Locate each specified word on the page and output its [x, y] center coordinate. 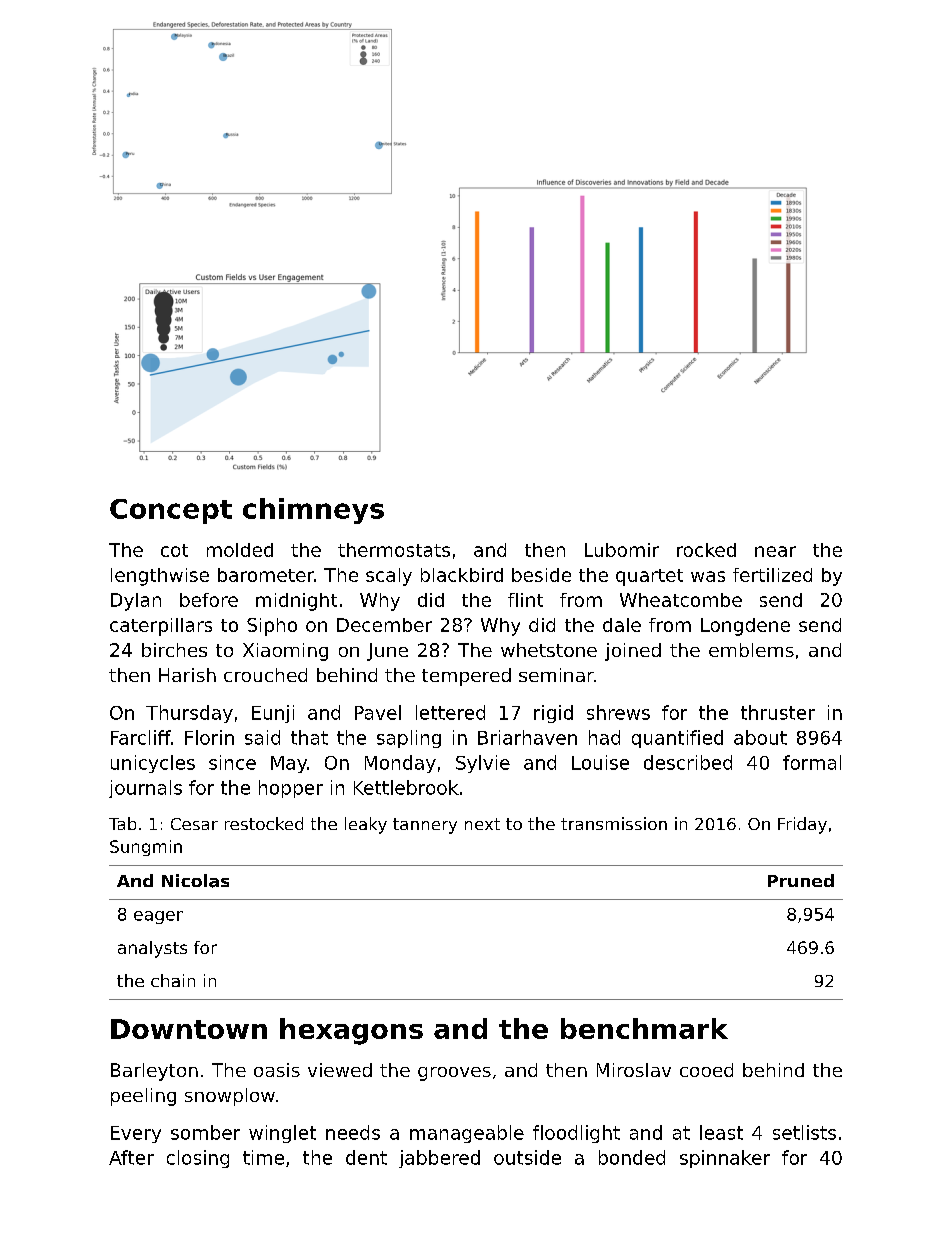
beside [541, 575]
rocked [706, 550]
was [708, 576]
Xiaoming [285, 652]
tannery [425, 826]
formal [812, 762]
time [263, 1157]
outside [527, 1157]
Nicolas [195, 881]
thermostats [394, 550]
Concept [171, 511]
